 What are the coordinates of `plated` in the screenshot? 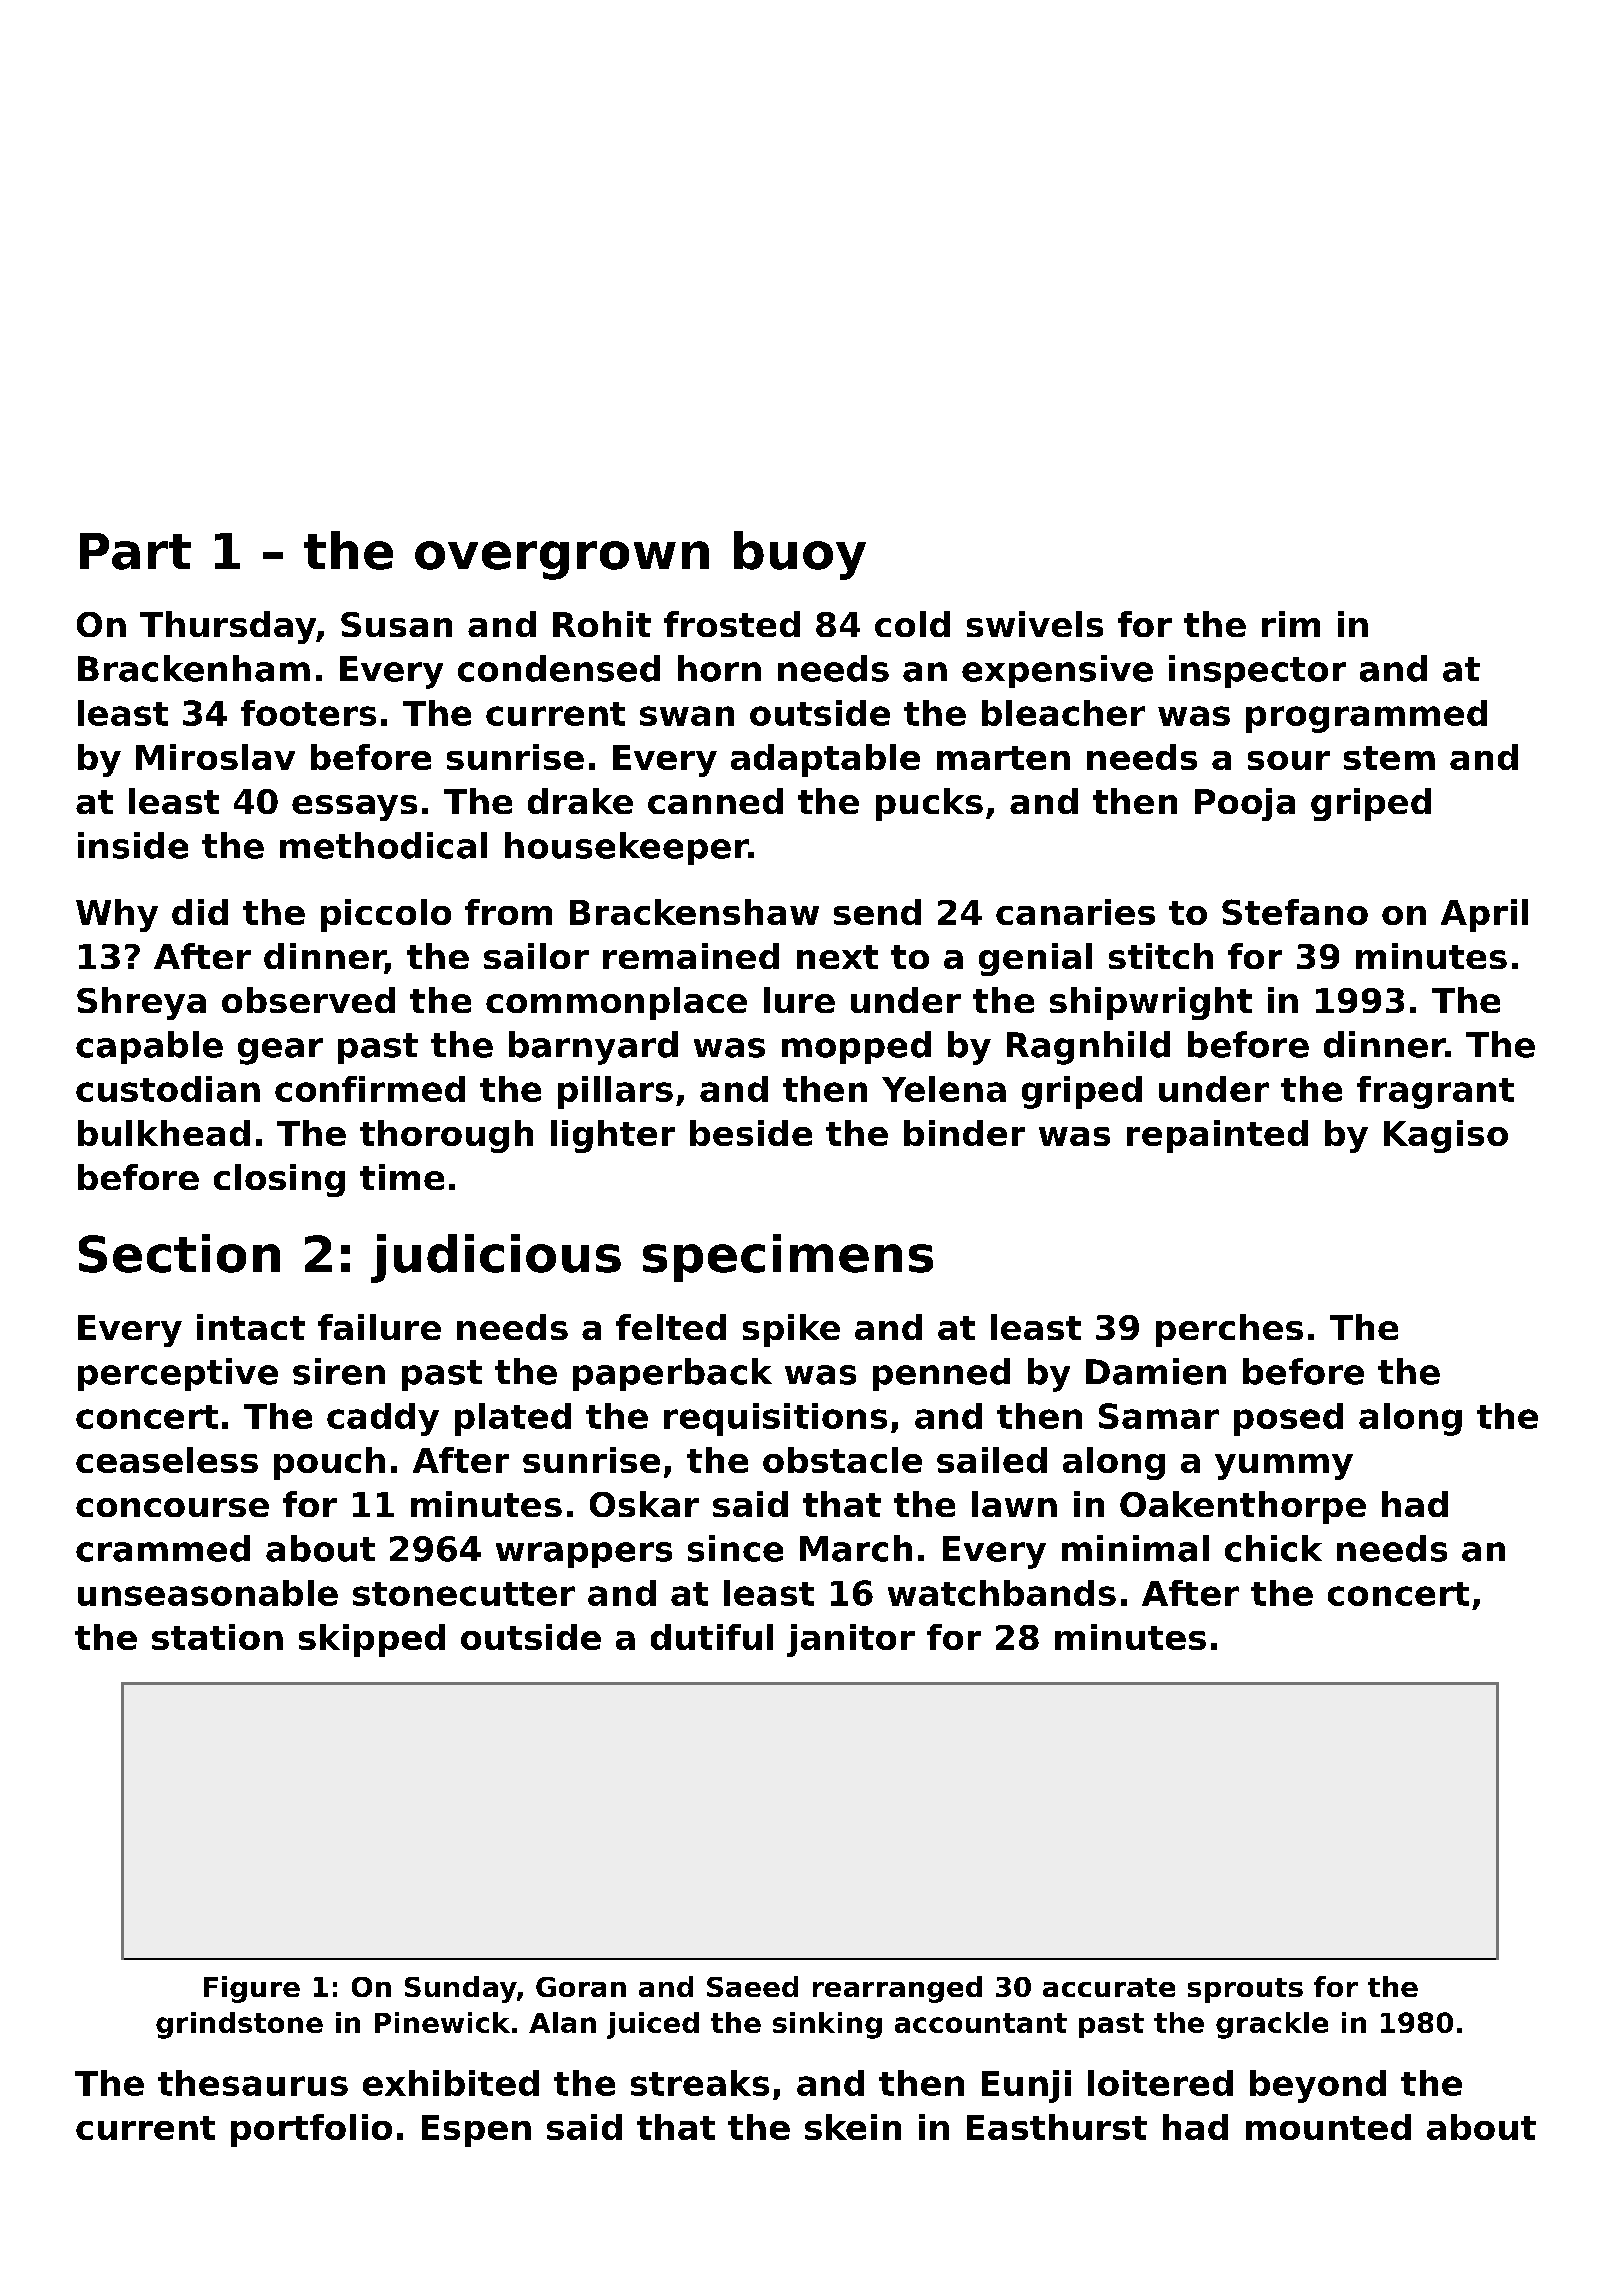 It's located at (513, 1419).
